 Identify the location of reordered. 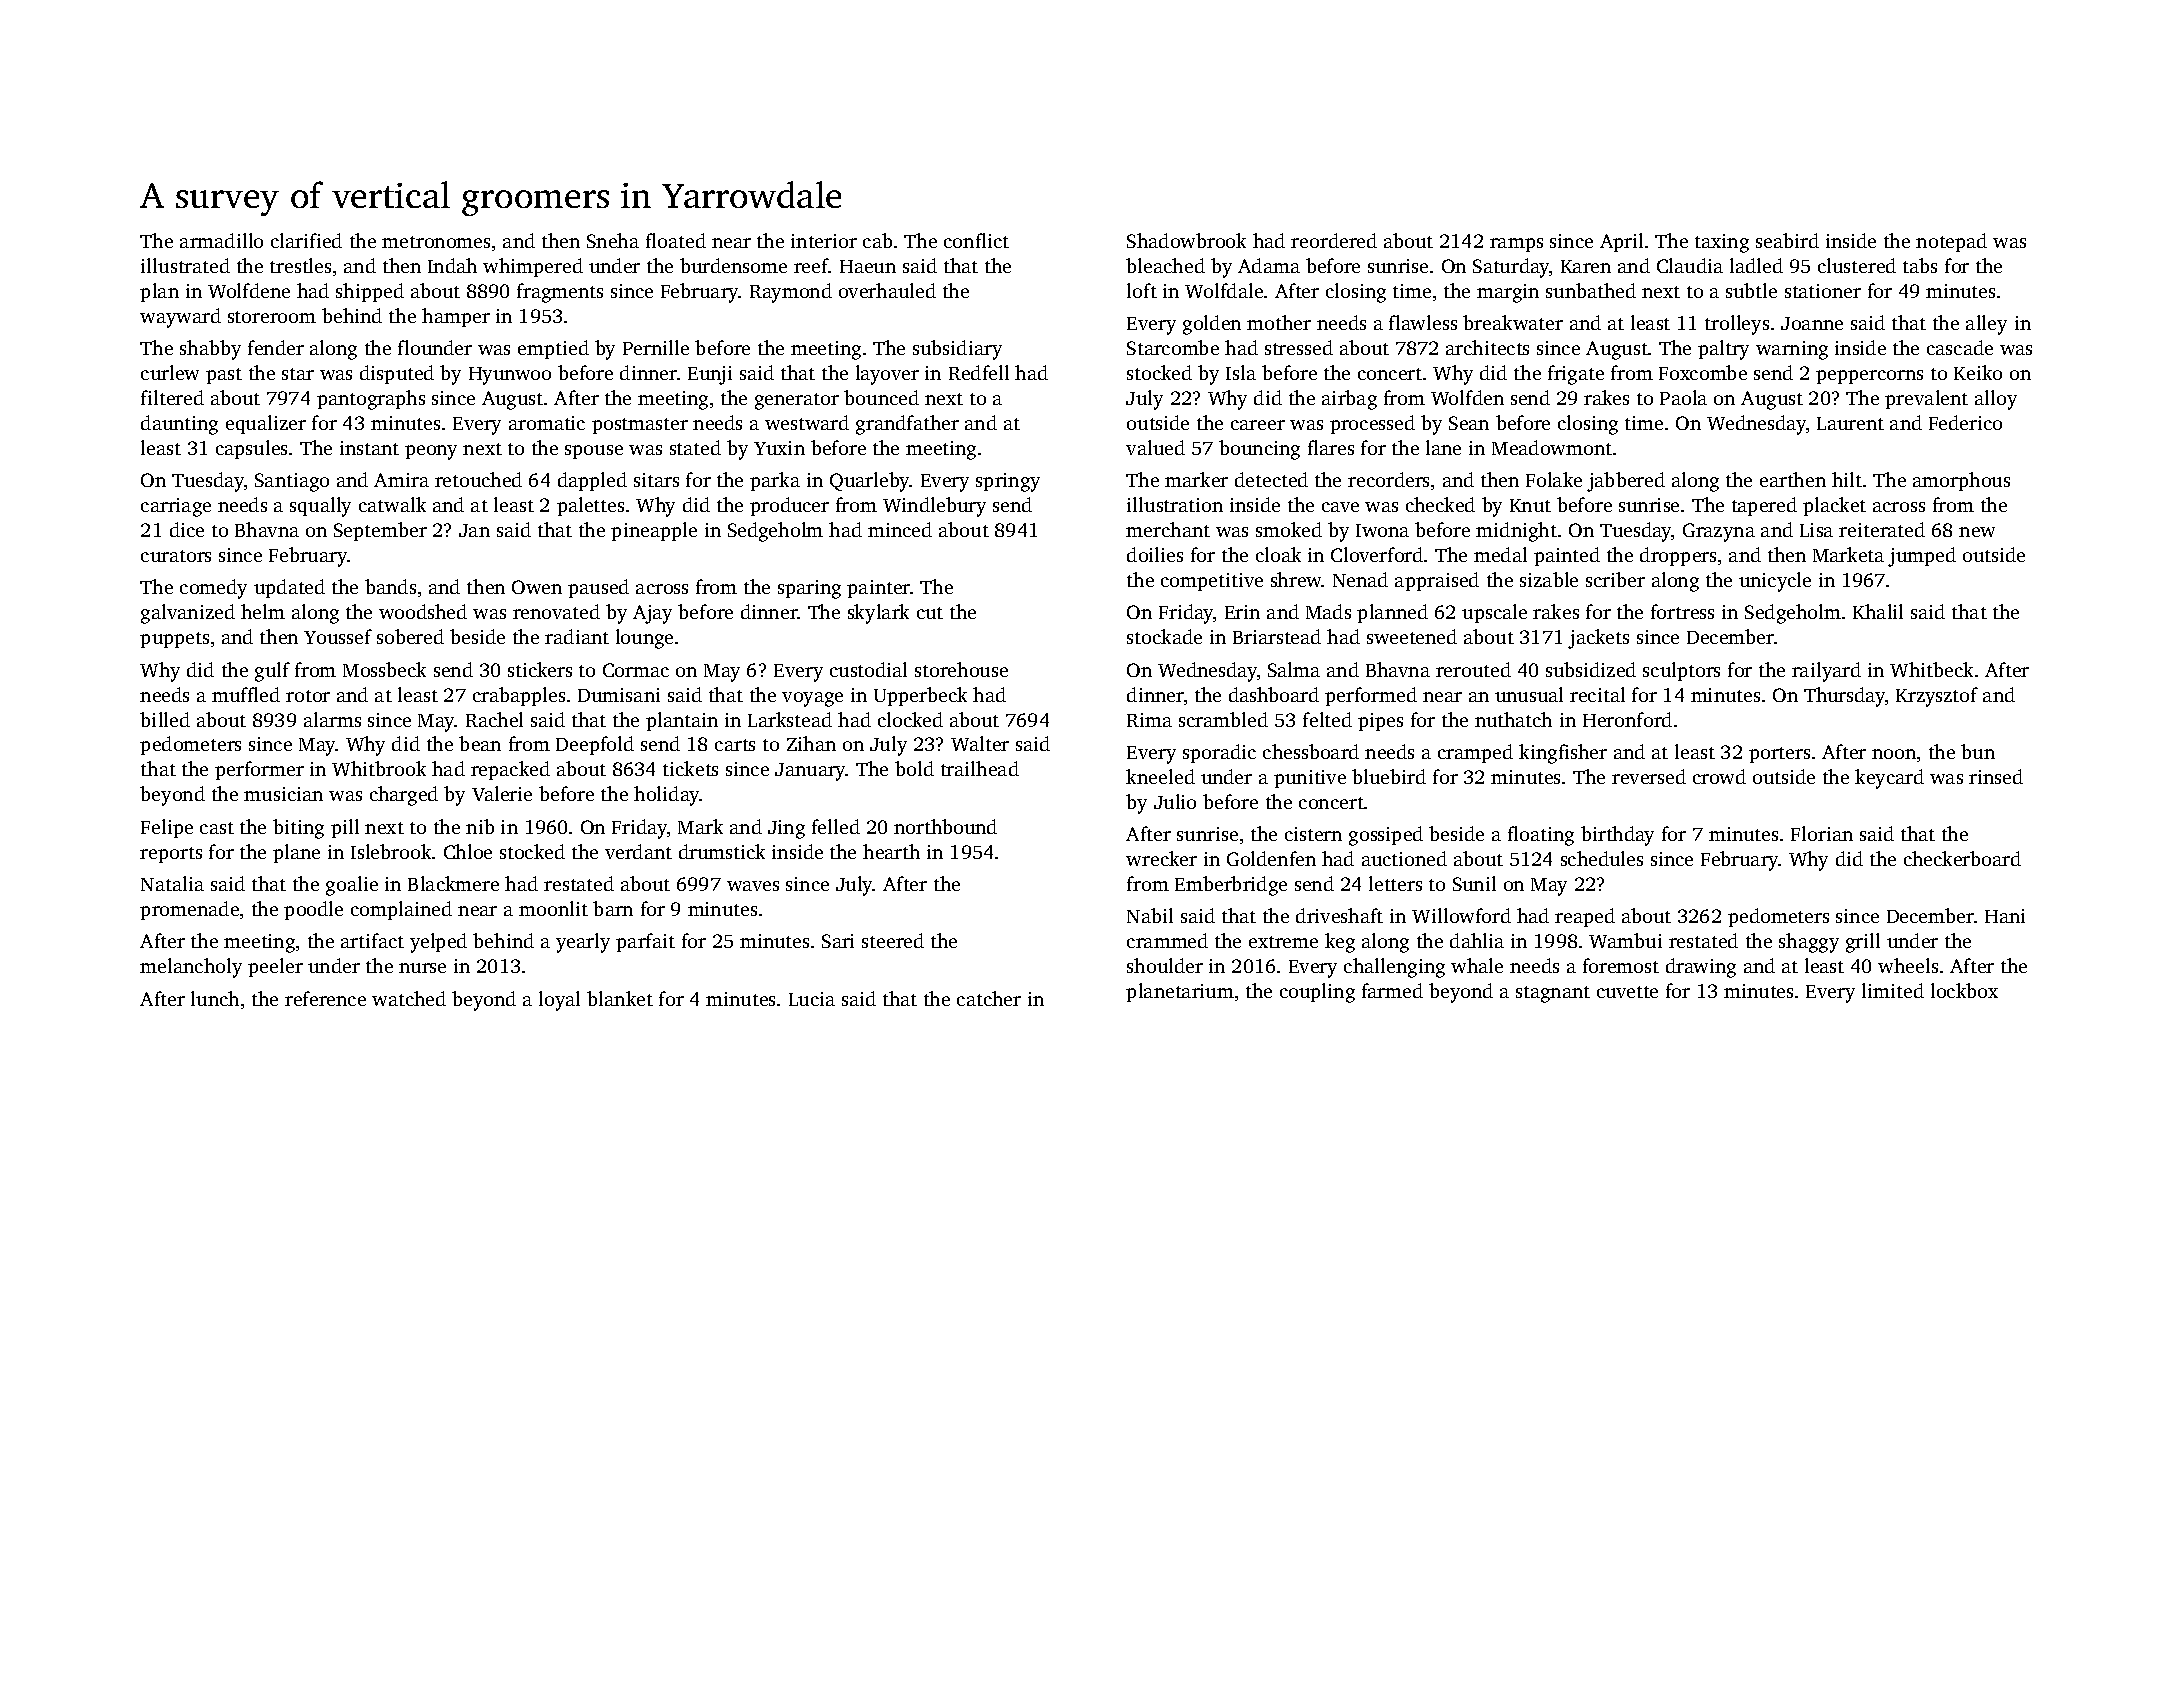
(1334, 240).
